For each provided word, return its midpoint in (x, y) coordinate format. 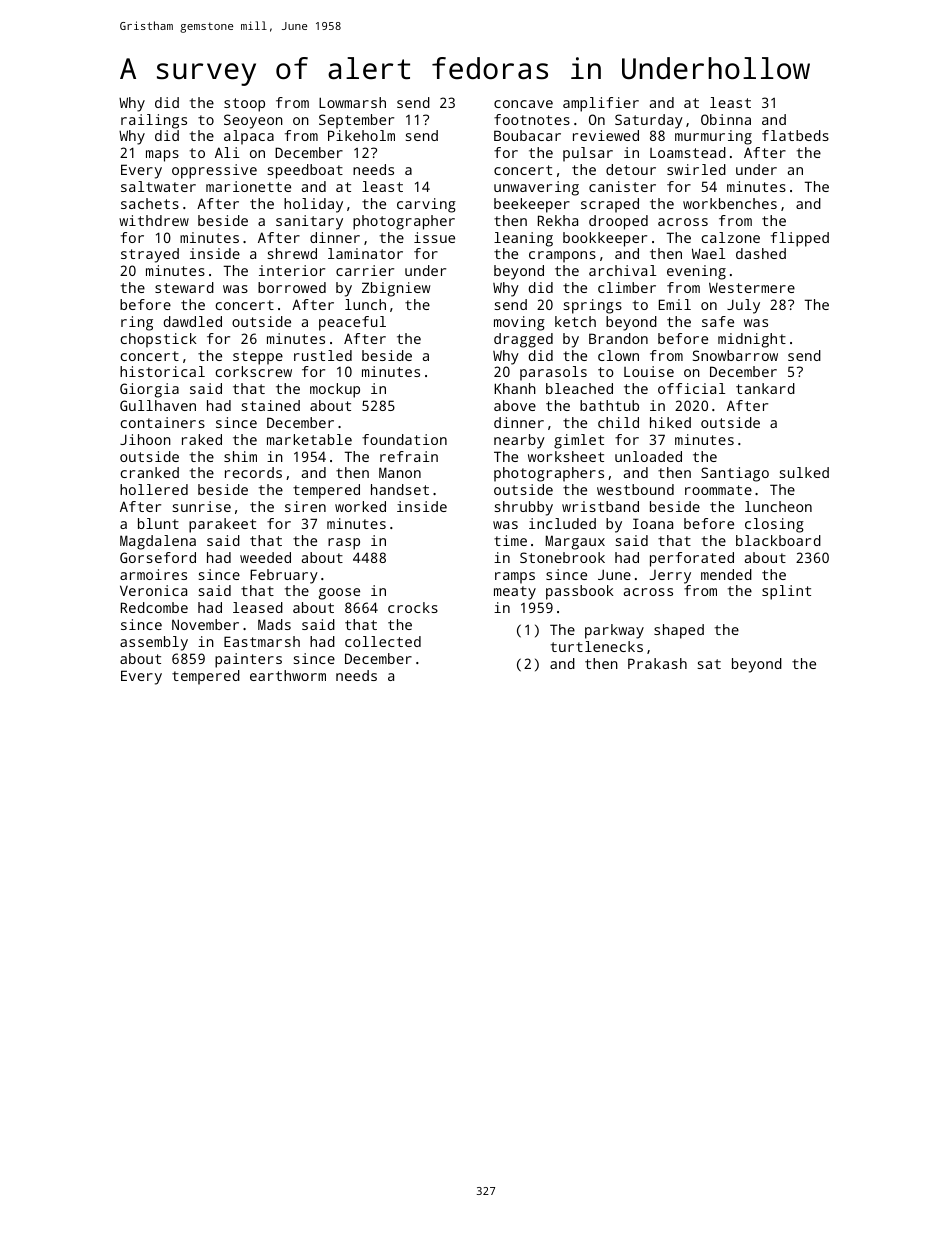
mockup (335, 390)
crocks (413, 607)
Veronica (153, 590)
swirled (696, 169)
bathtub (609, 405)
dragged (523, 340)
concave (523, 104)
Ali (227, 152)
